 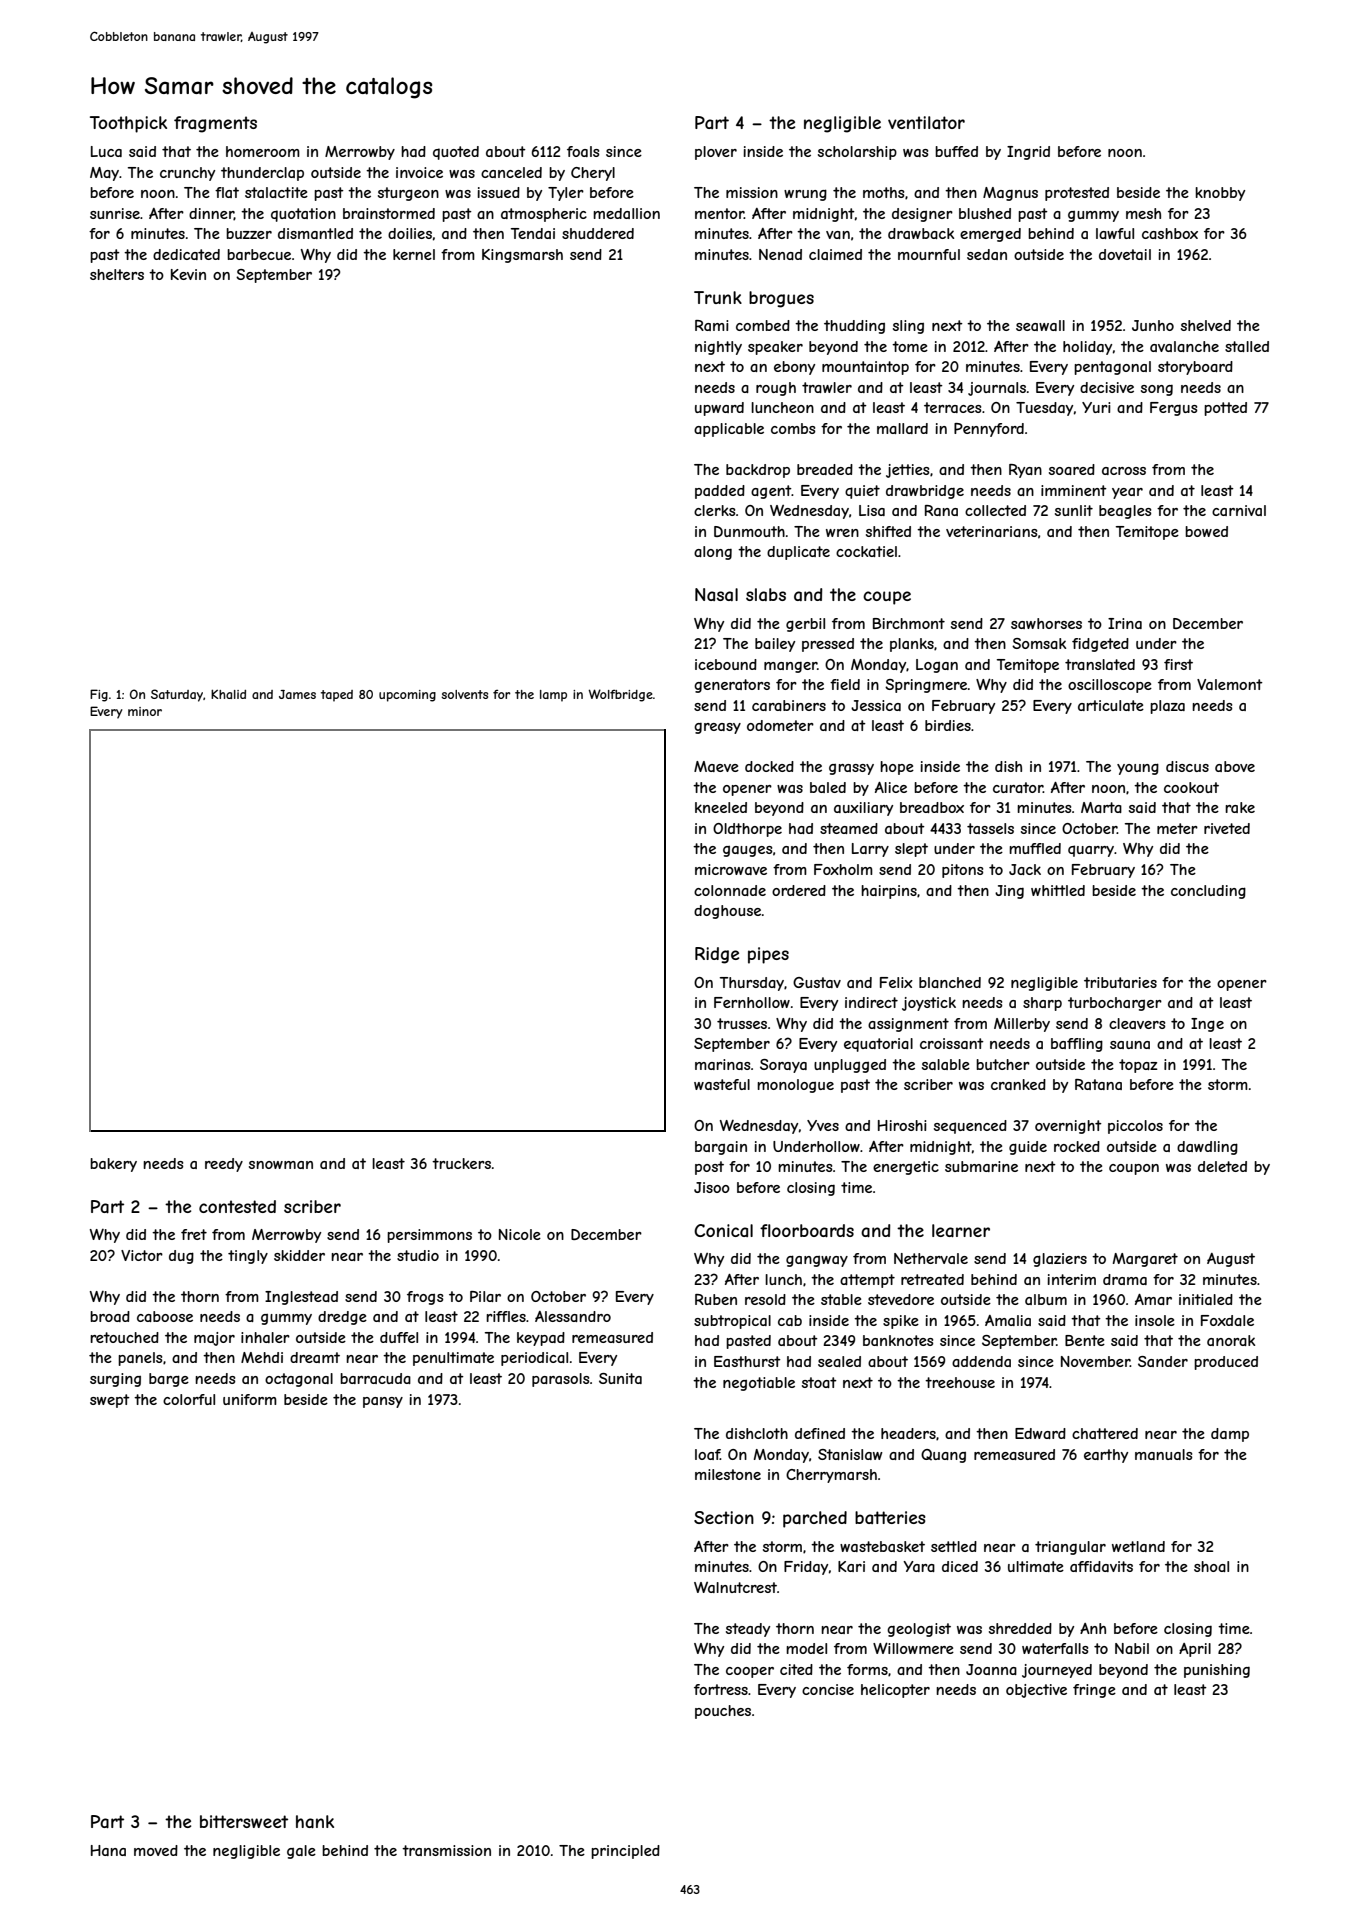 What do you see at coordinates (128, 124) in the document?
I see `Toothpick` at bounding box center [128, 124].
